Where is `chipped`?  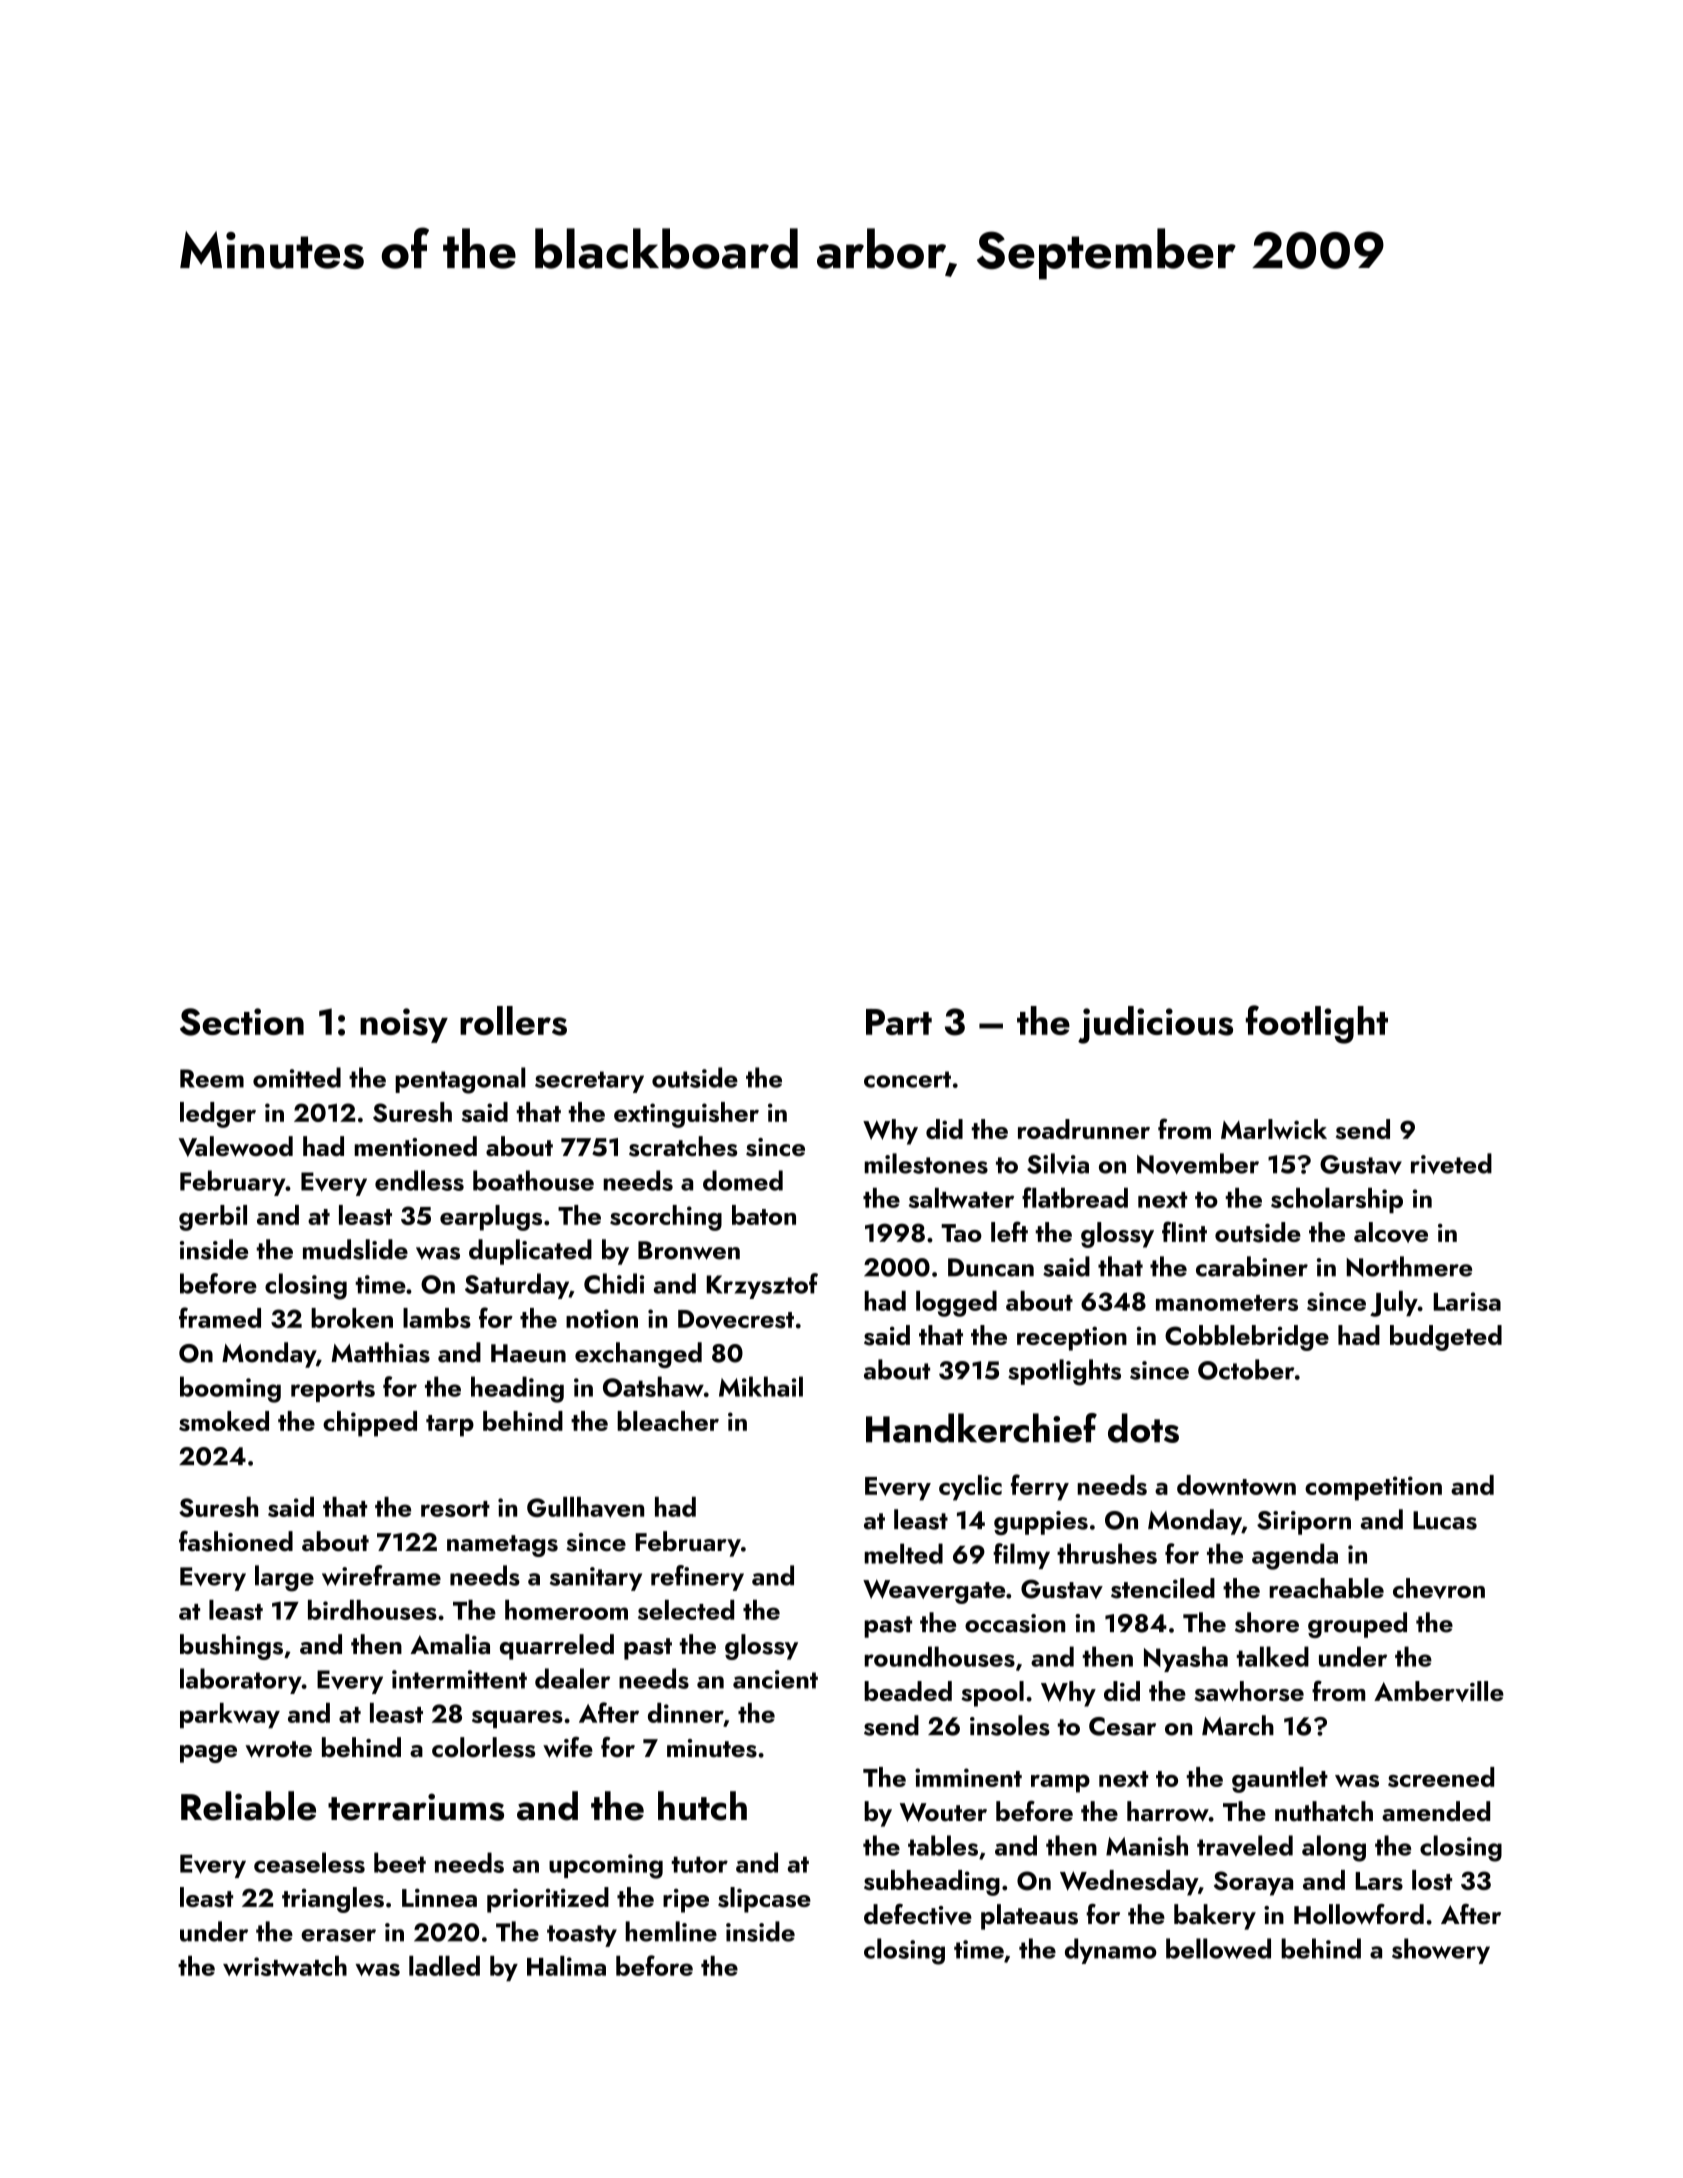 chipped is located at coordinates (370, 1424).
